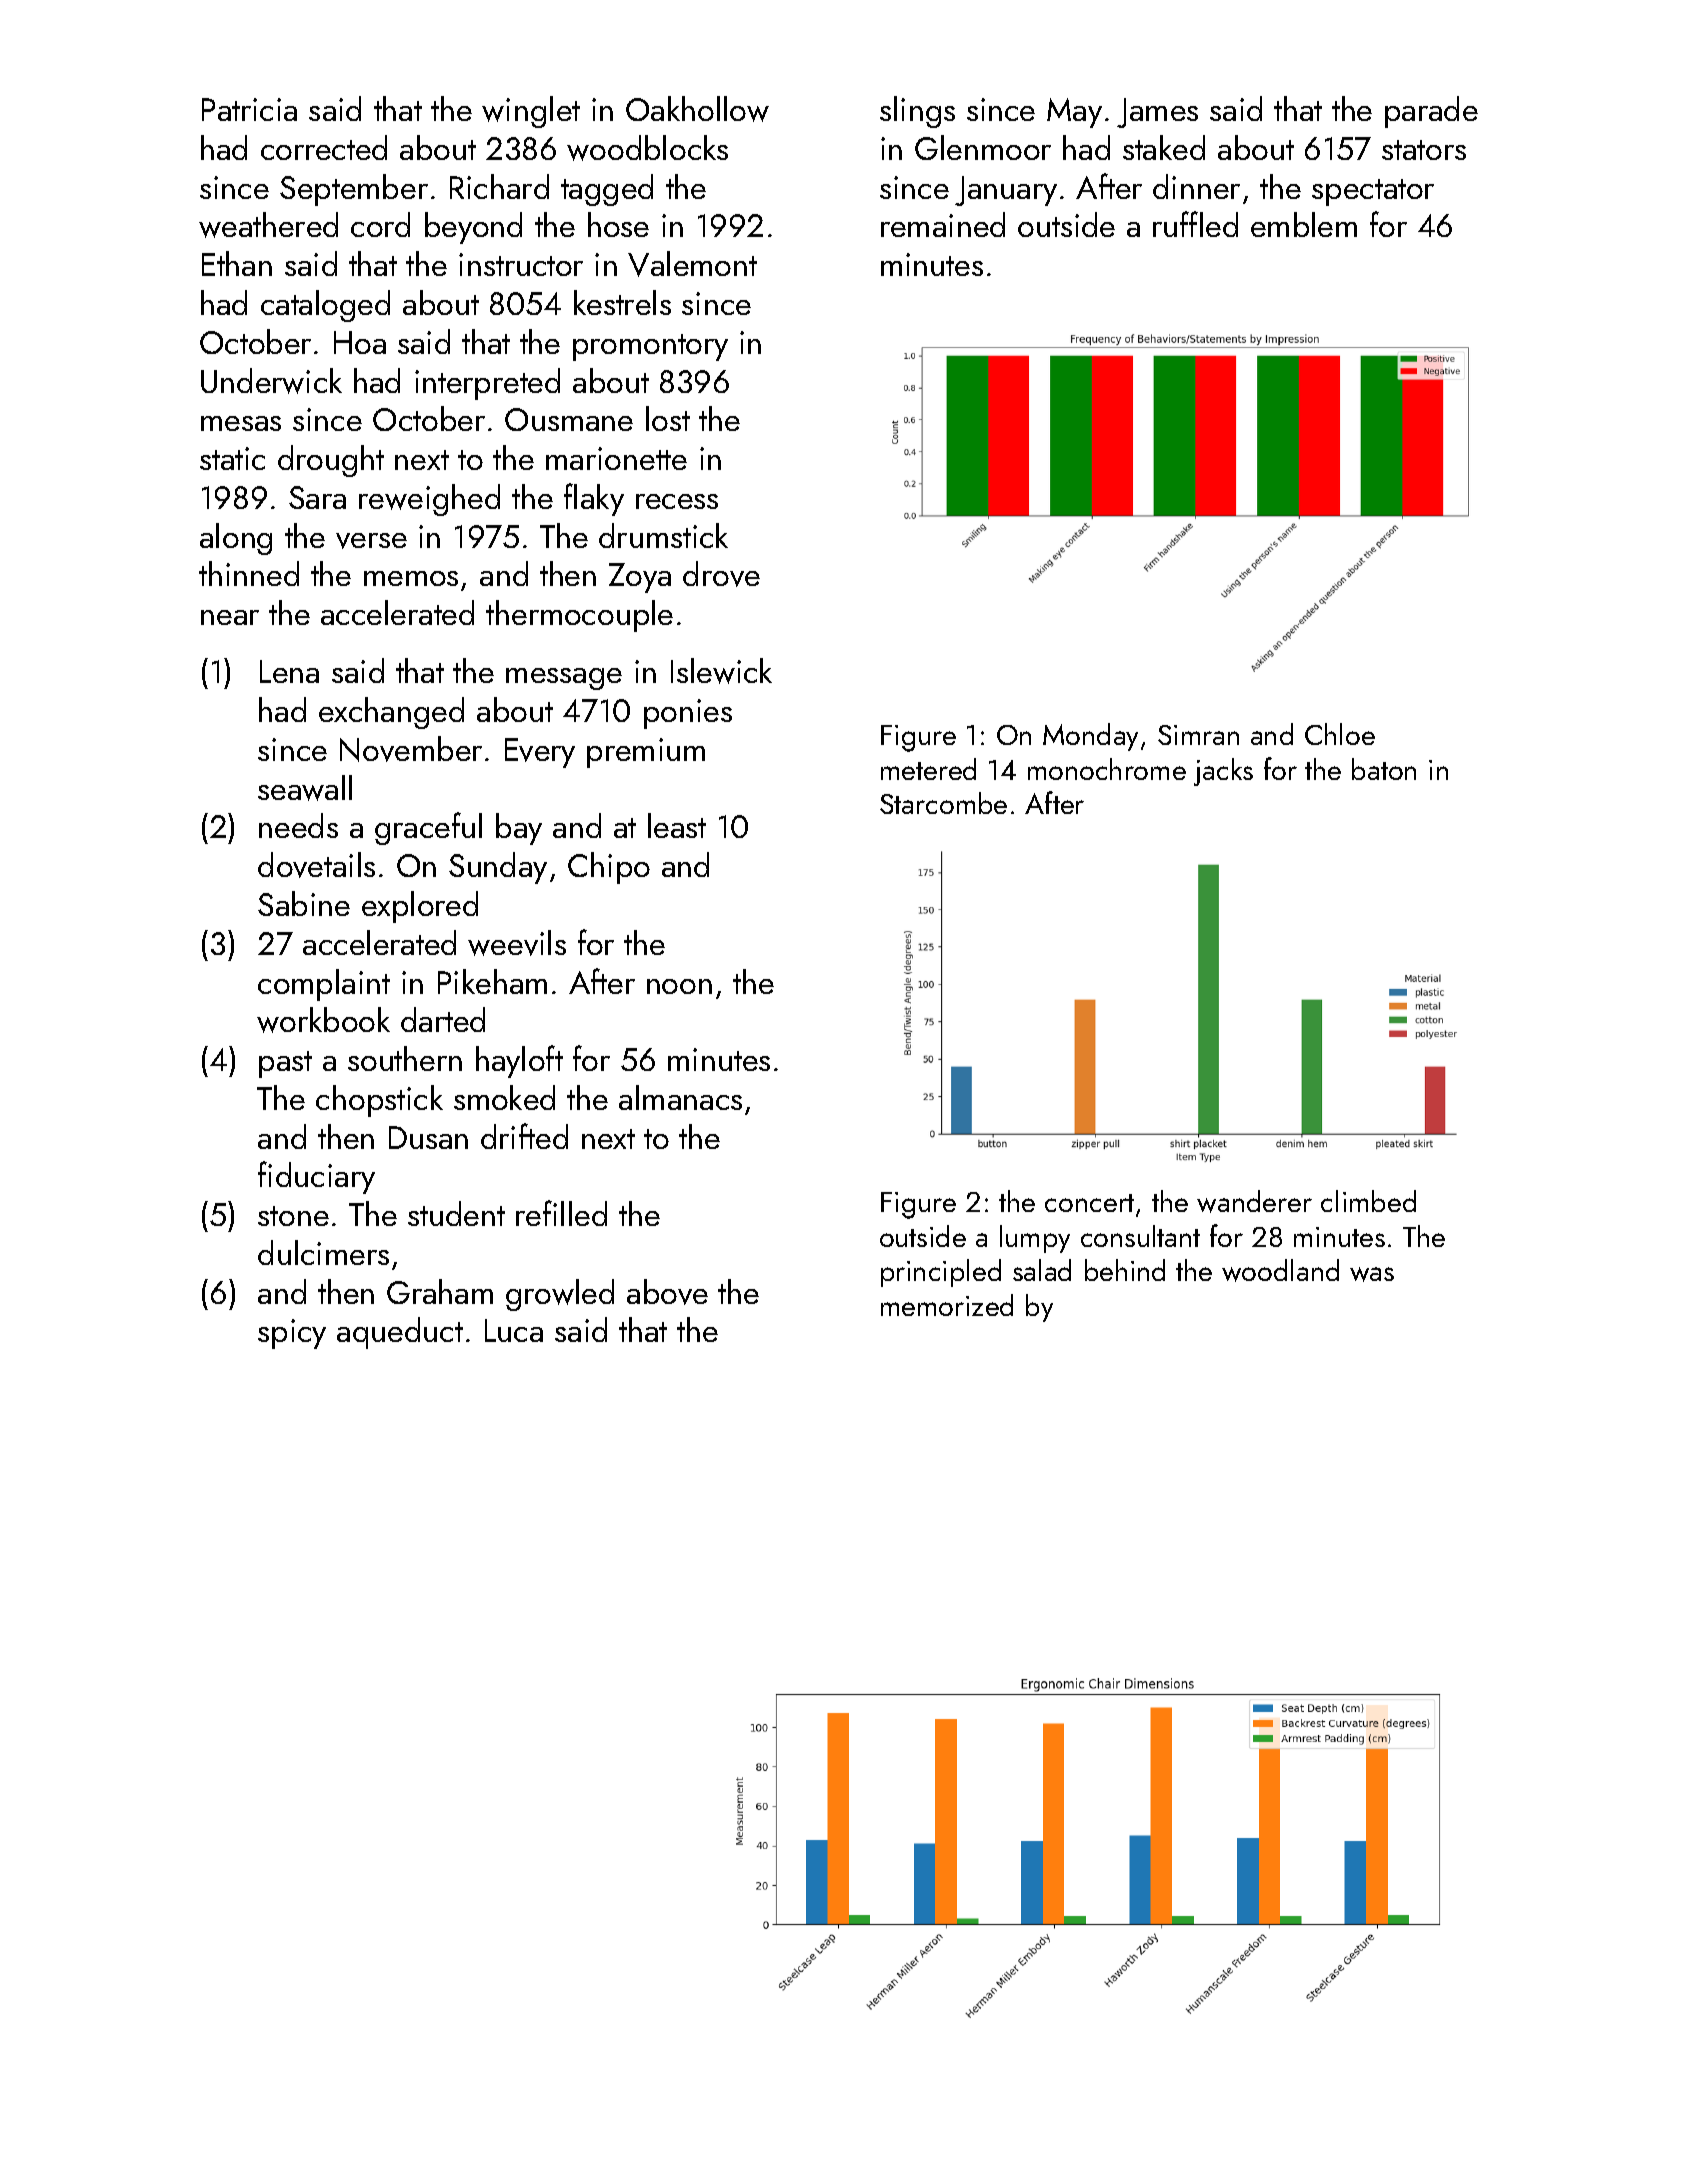 This image has width=1683, height=2178. I want to click on aqueduct, so click(400, 1333).
